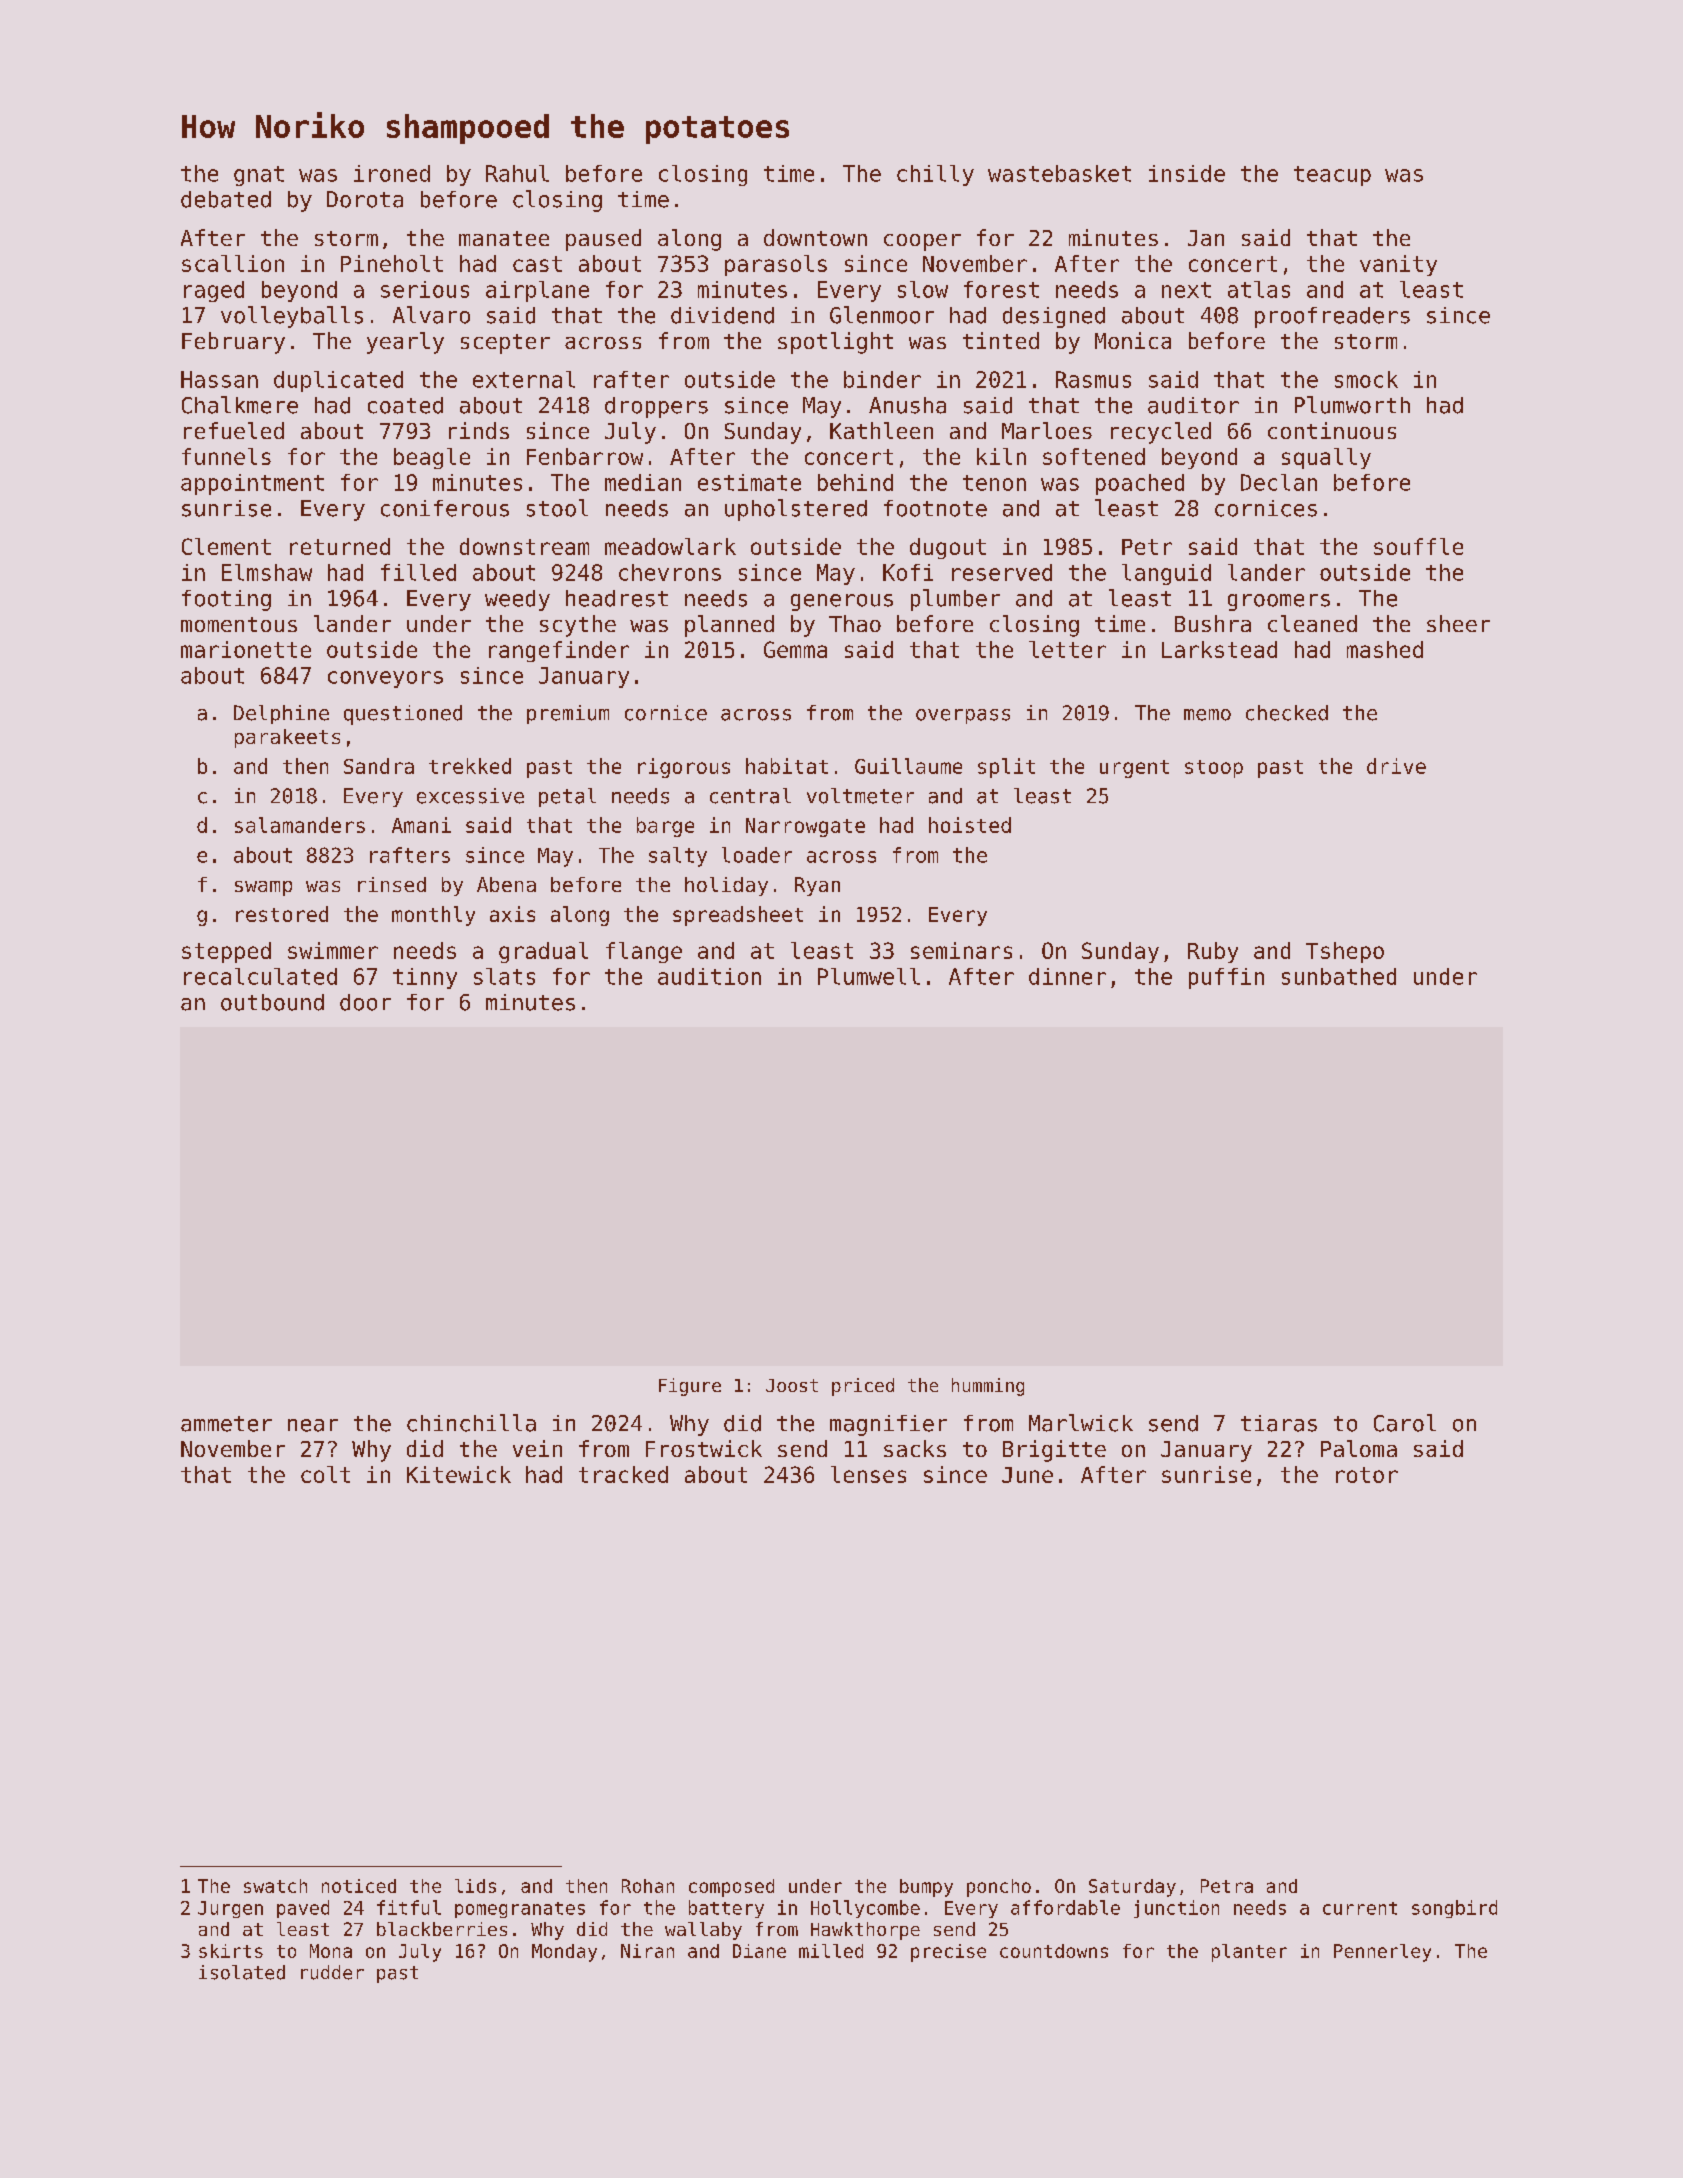 The width and height of the page is (1683, 2178). Describe the element at coordinates (259, 176) in the page. I see `gnat` at that location.
